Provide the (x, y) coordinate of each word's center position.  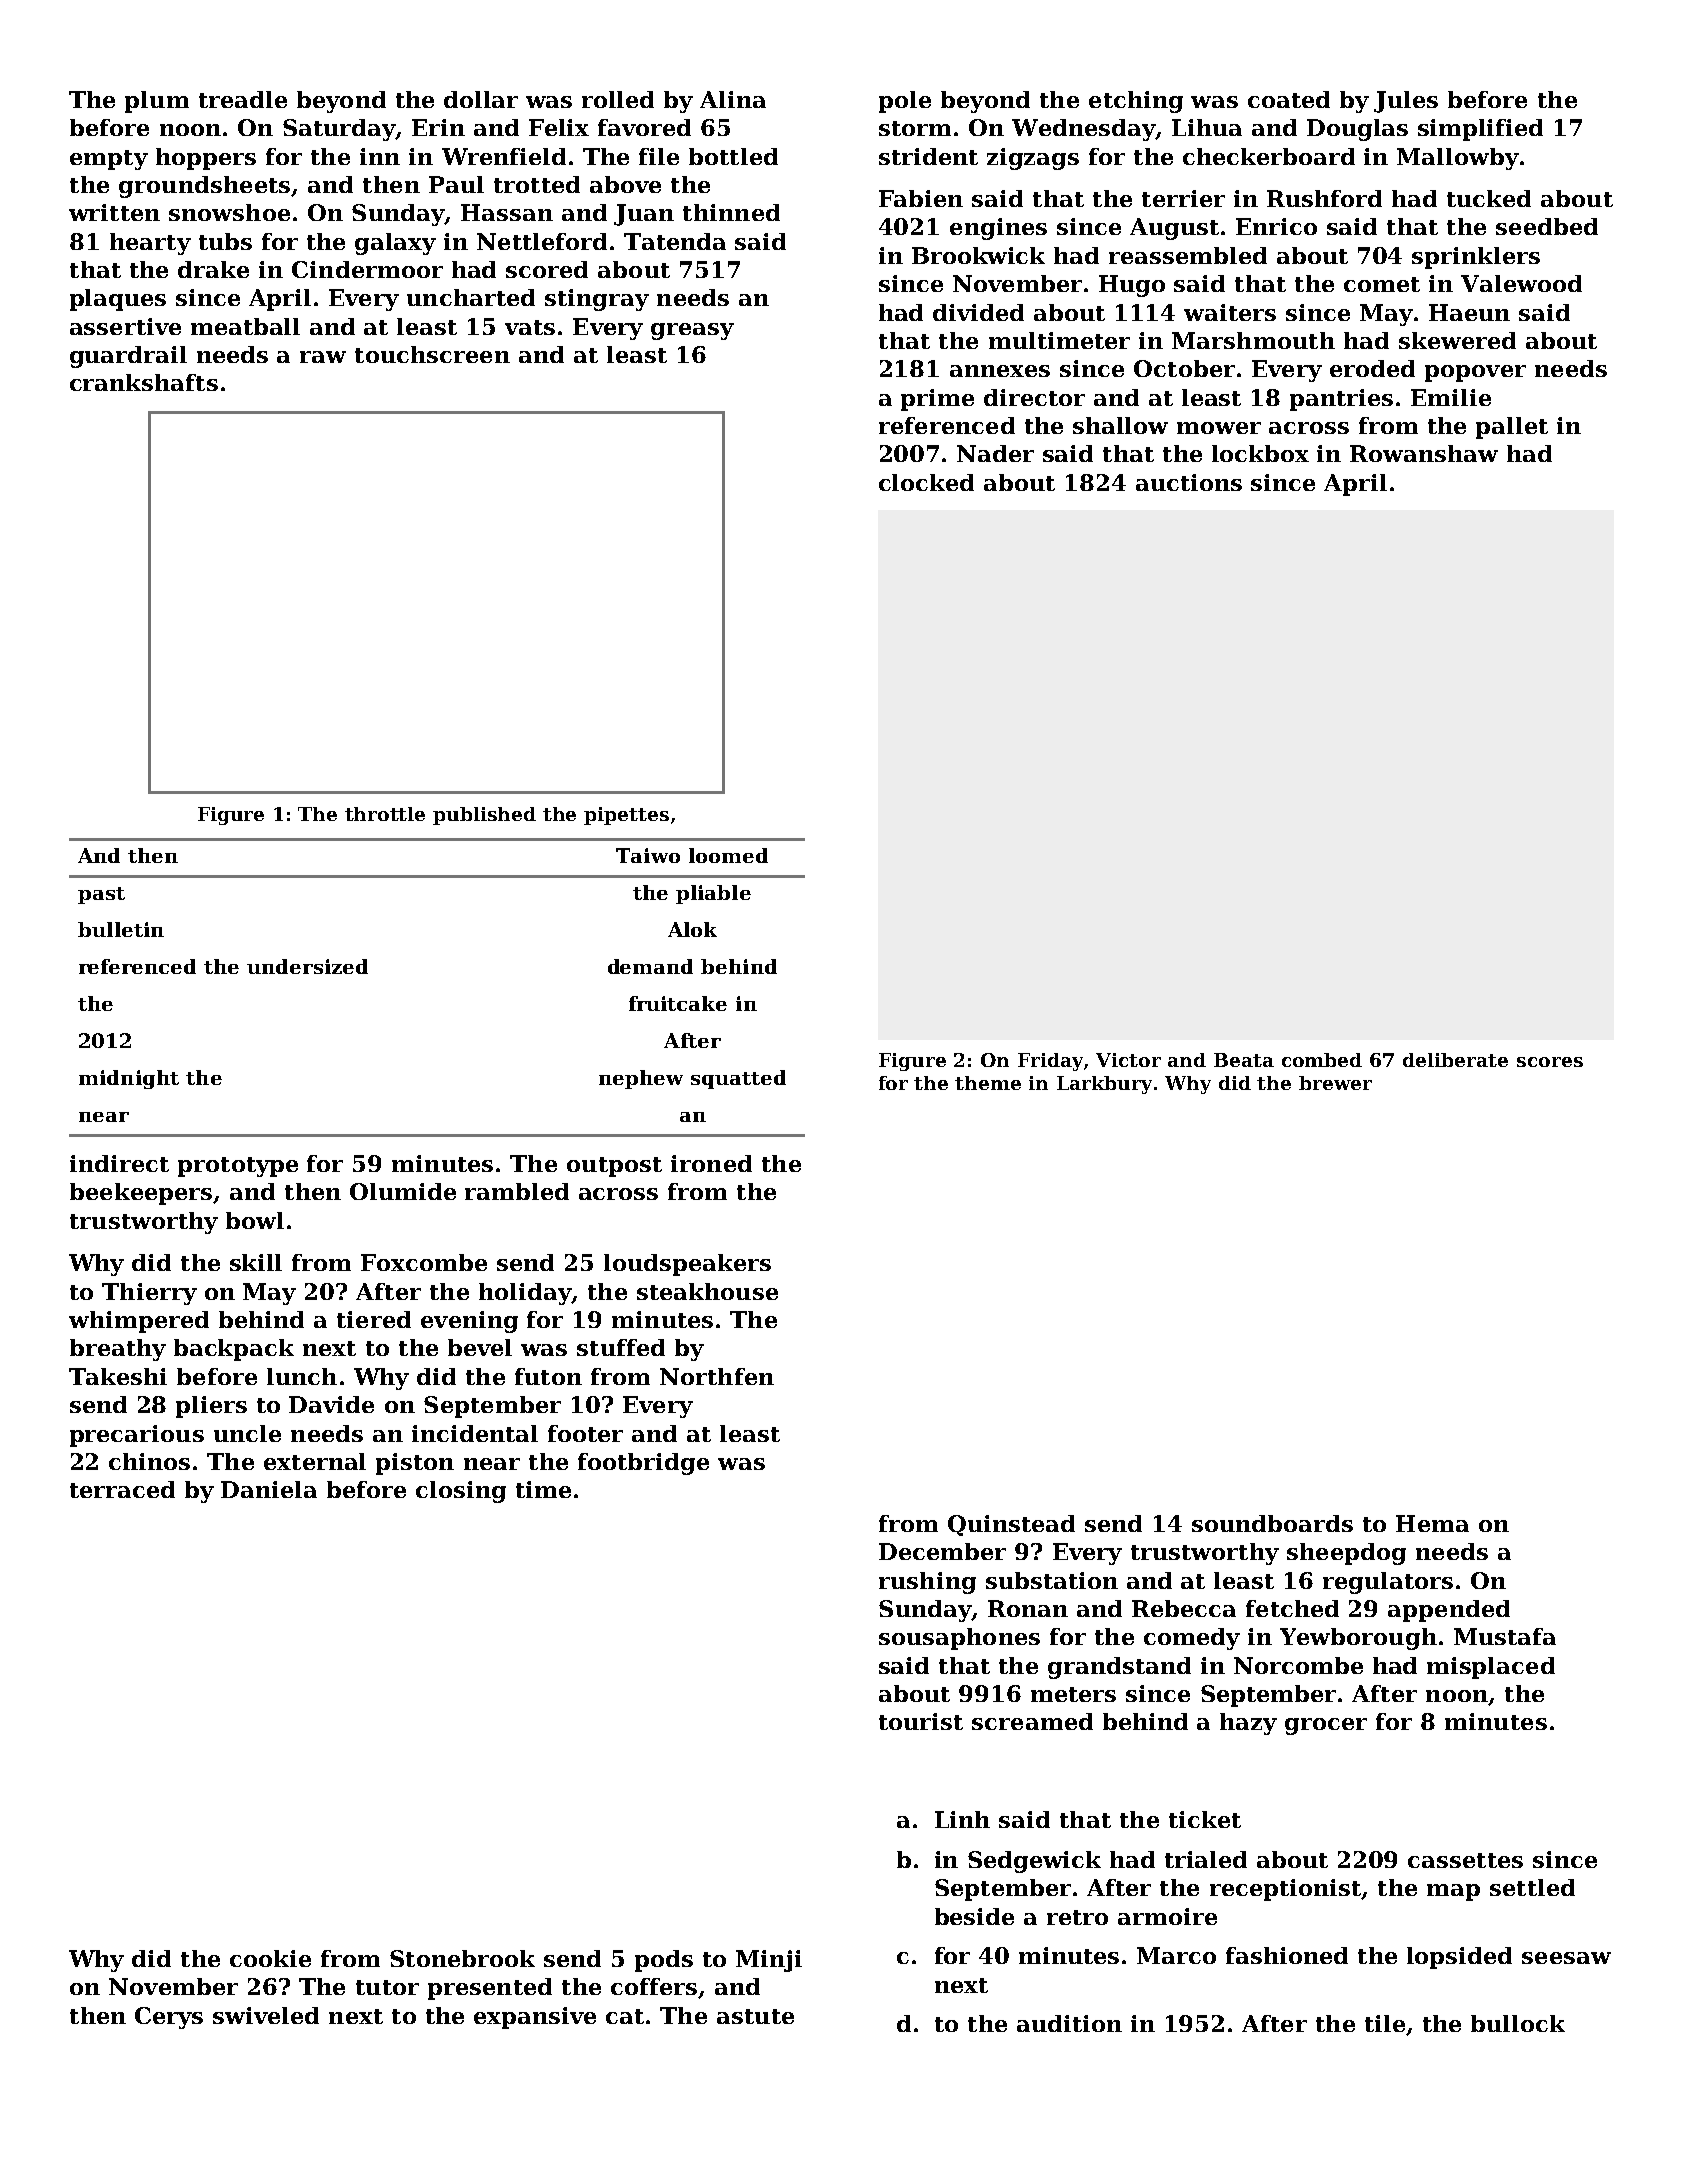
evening (469, 1322)
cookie (270, 1958)
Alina (733, 99)
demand (650, 966)
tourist (921, 1721)
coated (1289, 99)
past (101, 895)
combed (1322, 1060)
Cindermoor (367, 269)
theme (988, 1083)
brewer (1335, 1083)
